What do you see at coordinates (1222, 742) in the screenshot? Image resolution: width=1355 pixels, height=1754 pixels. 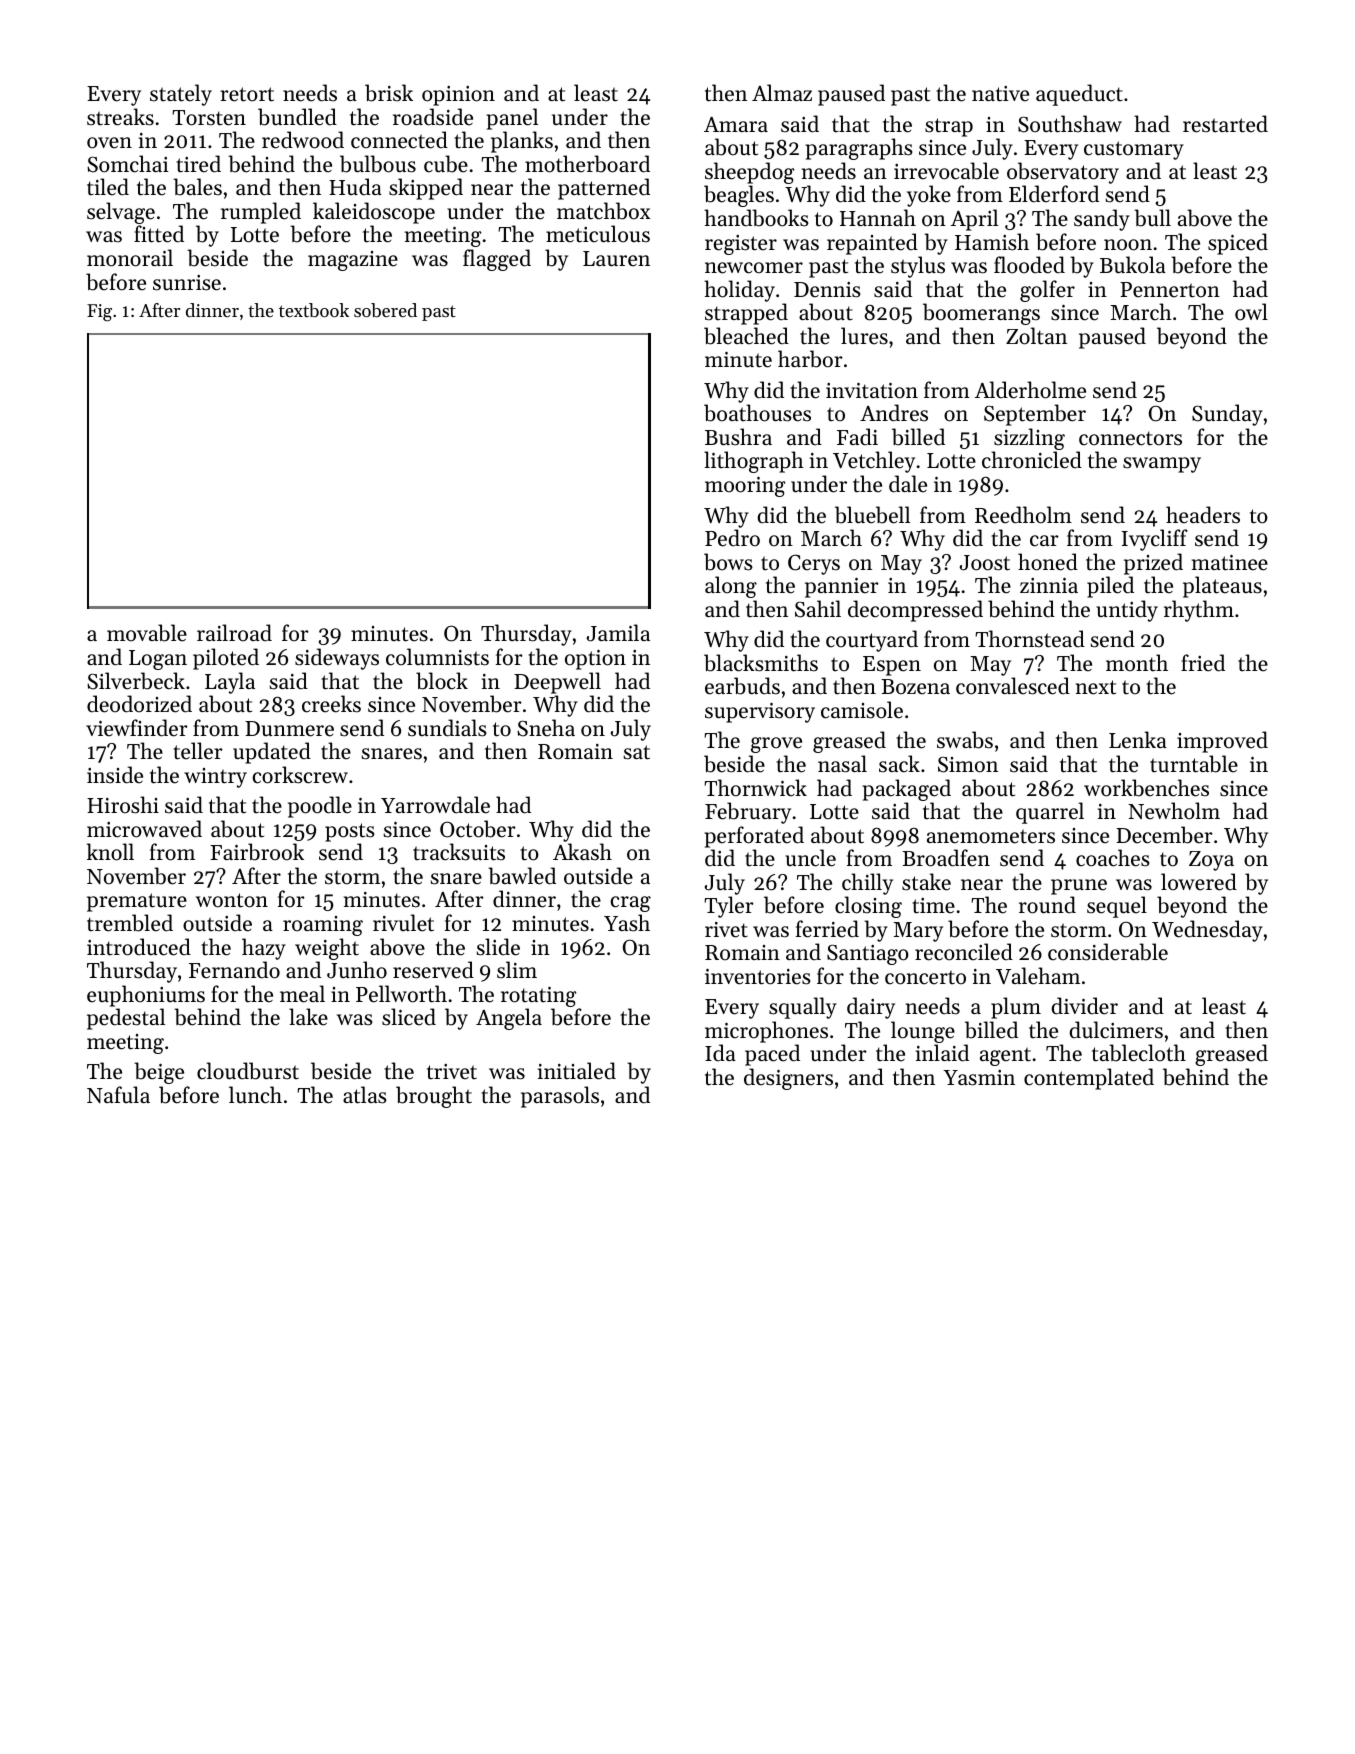 I see `improved` at bounding box center [1222, 742].
